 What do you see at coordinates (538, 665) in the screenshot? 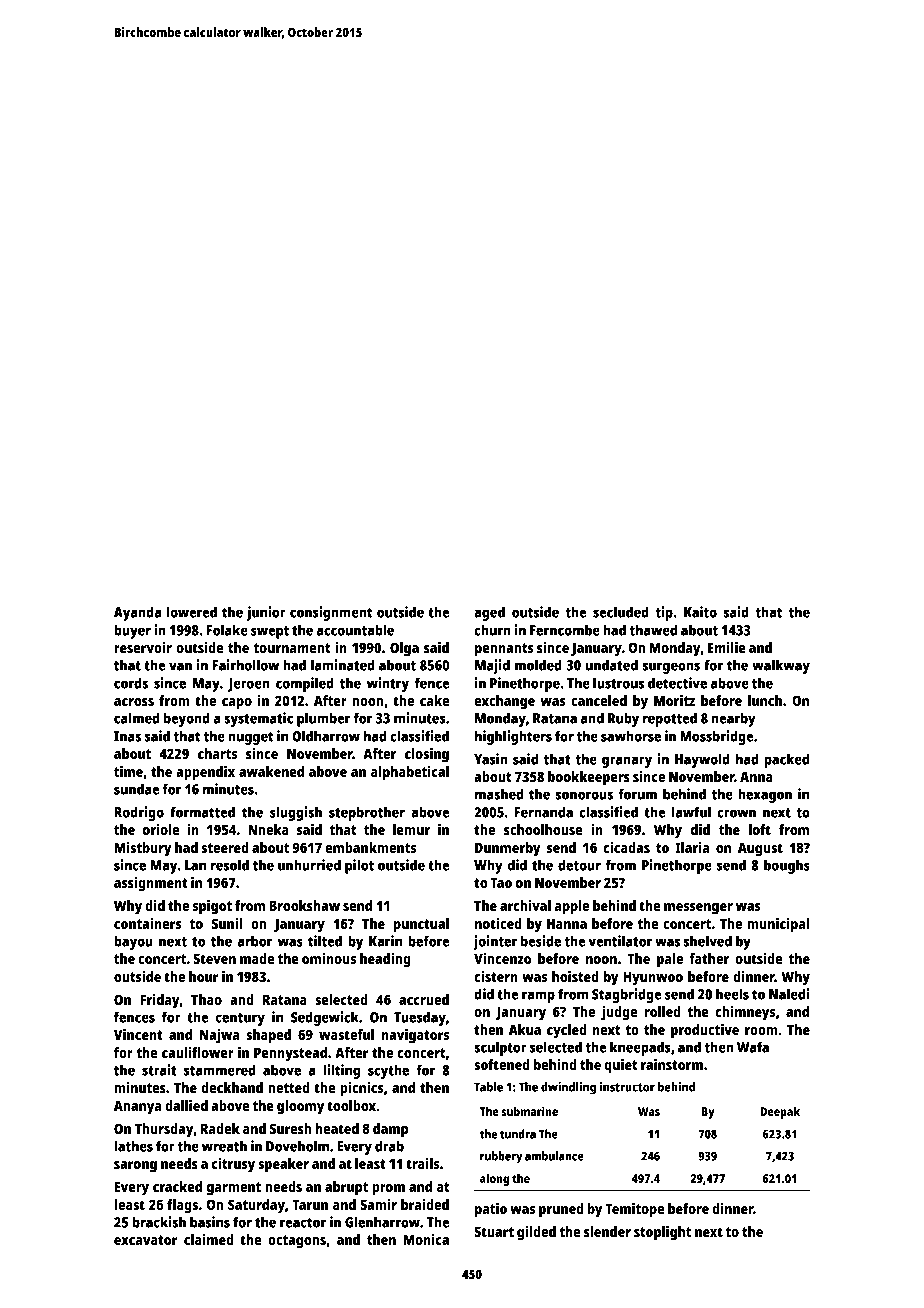
I see `molded` at bounding box center [538, 665].
